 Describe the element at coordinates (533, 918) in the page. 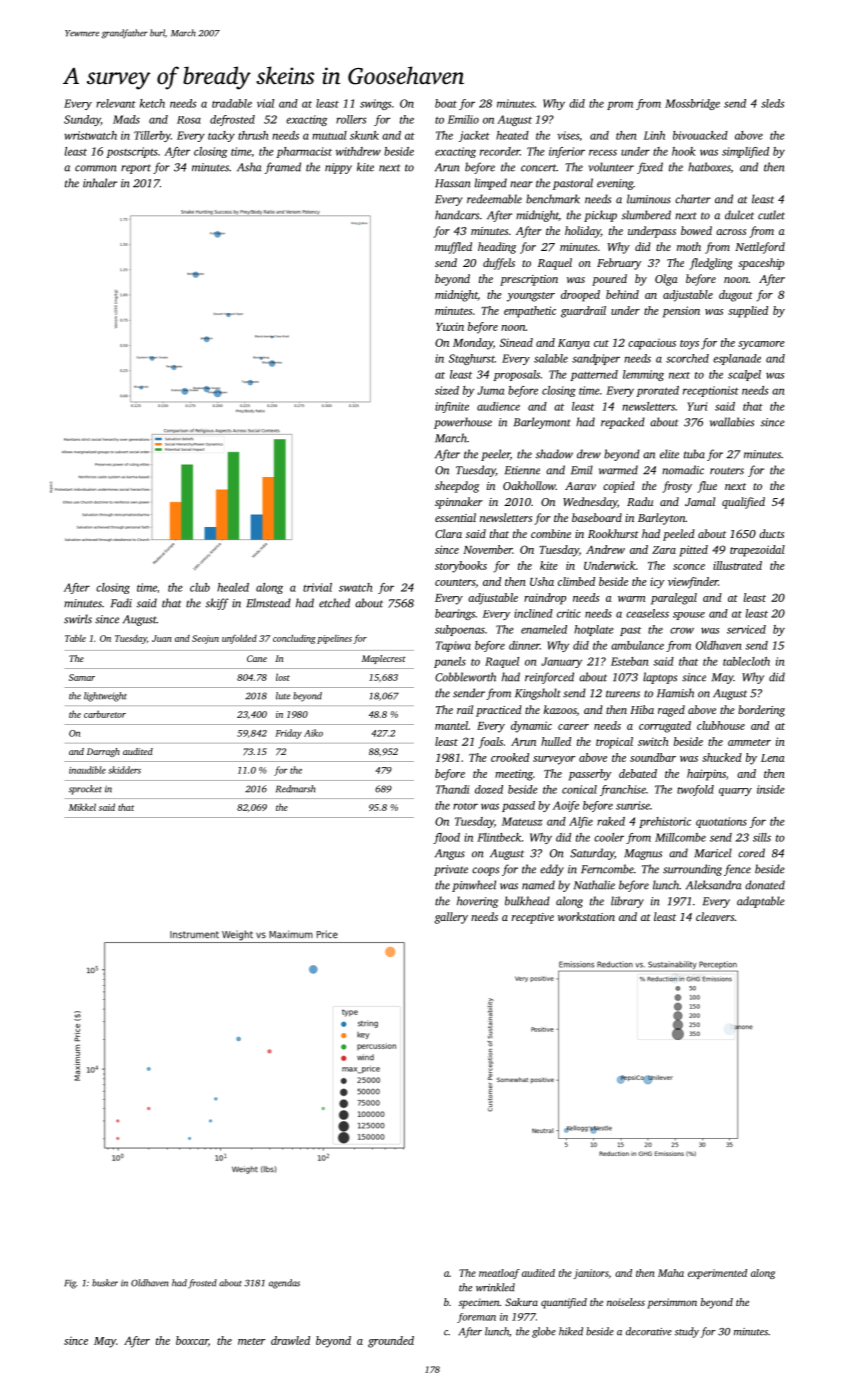

I see `receptive` at that location.
